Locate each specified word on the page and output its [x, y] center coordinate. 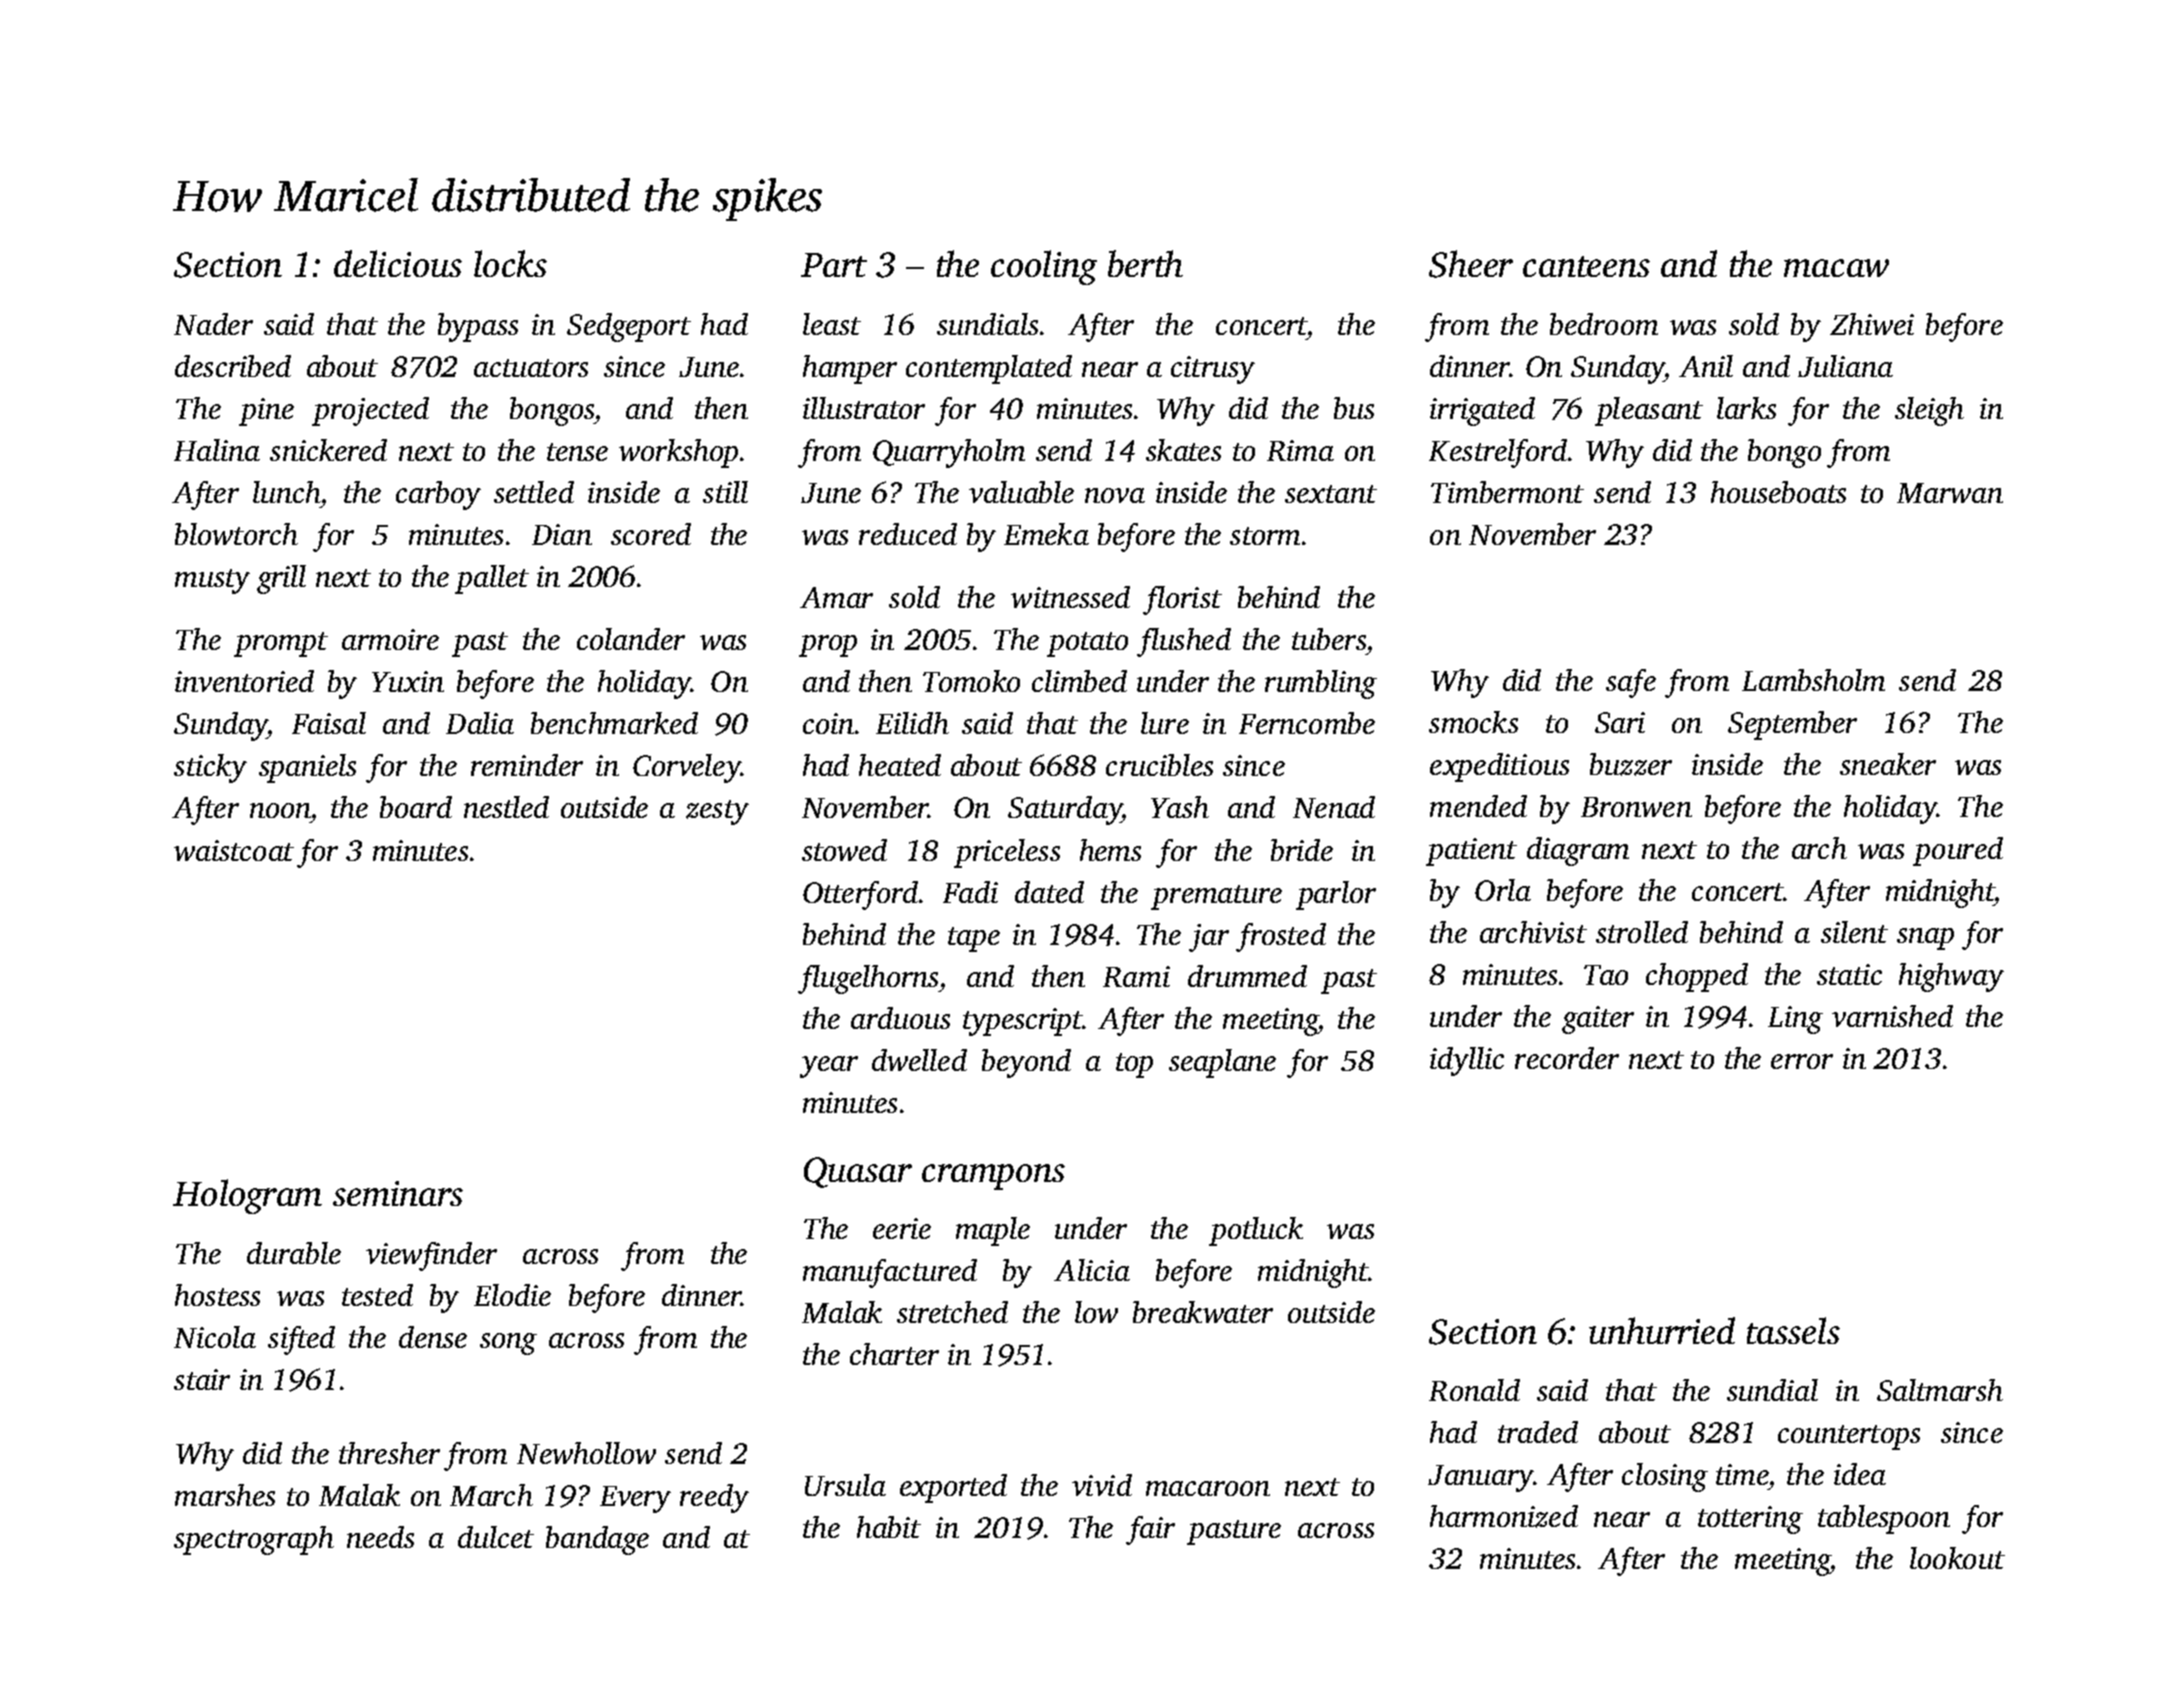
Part [834, 265]
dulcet [496, 1537]
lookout [1957, 1558]
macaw [1836, 268]
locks [510, 263]
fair [1150, 1530]
